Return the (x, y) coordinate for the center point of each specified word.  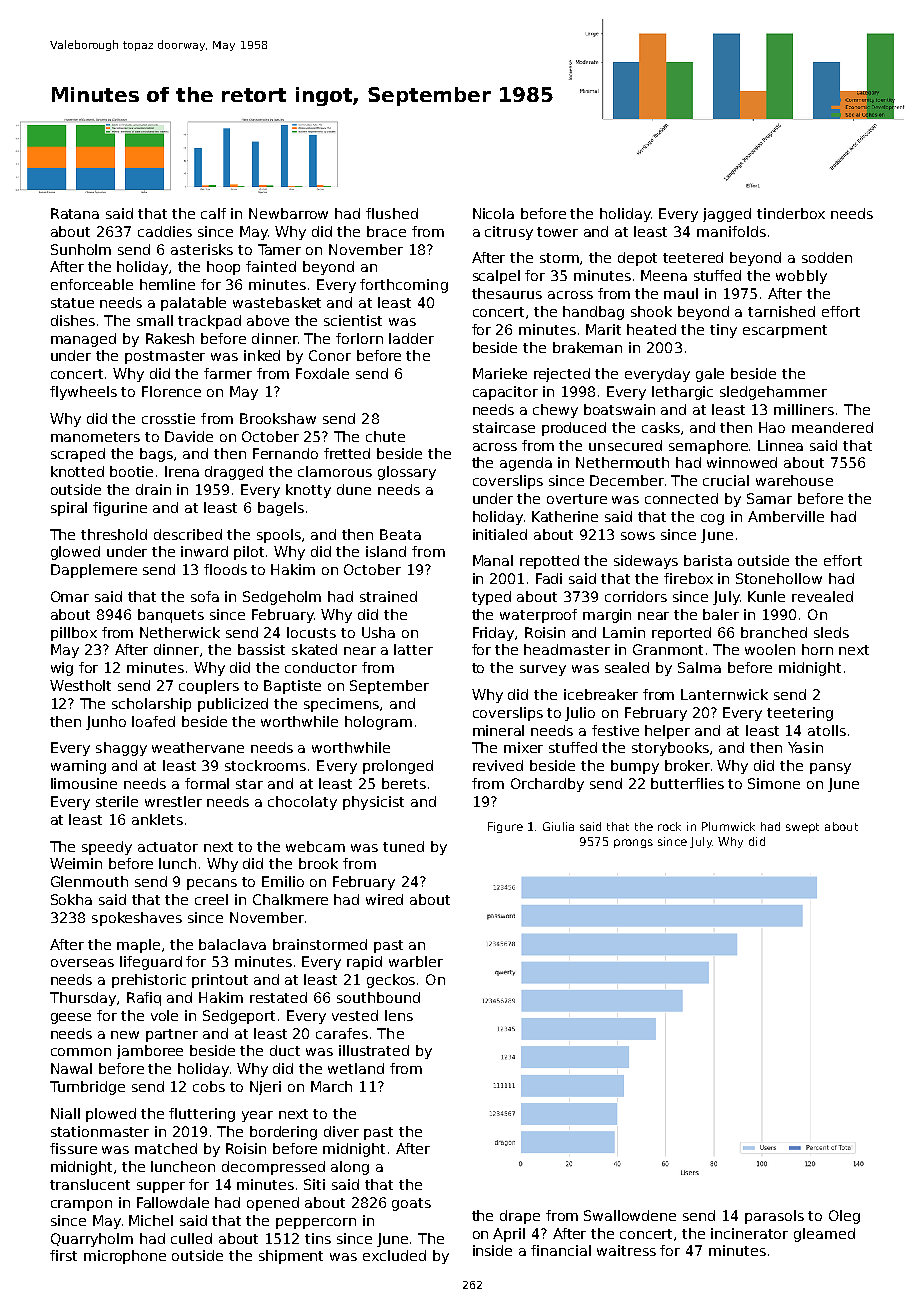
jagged (727, 215)
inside (492, 1250)
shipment (291, 1257)
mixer (523, 747)
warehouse (794, 480)
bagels (281, 509)
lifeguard (151, 963)
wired (384, 899)
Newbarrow (288, 213)
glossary (407, 473)
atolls (827, 730)
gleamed (824, 1235)
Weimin (76, 863)
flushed (392, 213)
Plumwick (728, 826)
